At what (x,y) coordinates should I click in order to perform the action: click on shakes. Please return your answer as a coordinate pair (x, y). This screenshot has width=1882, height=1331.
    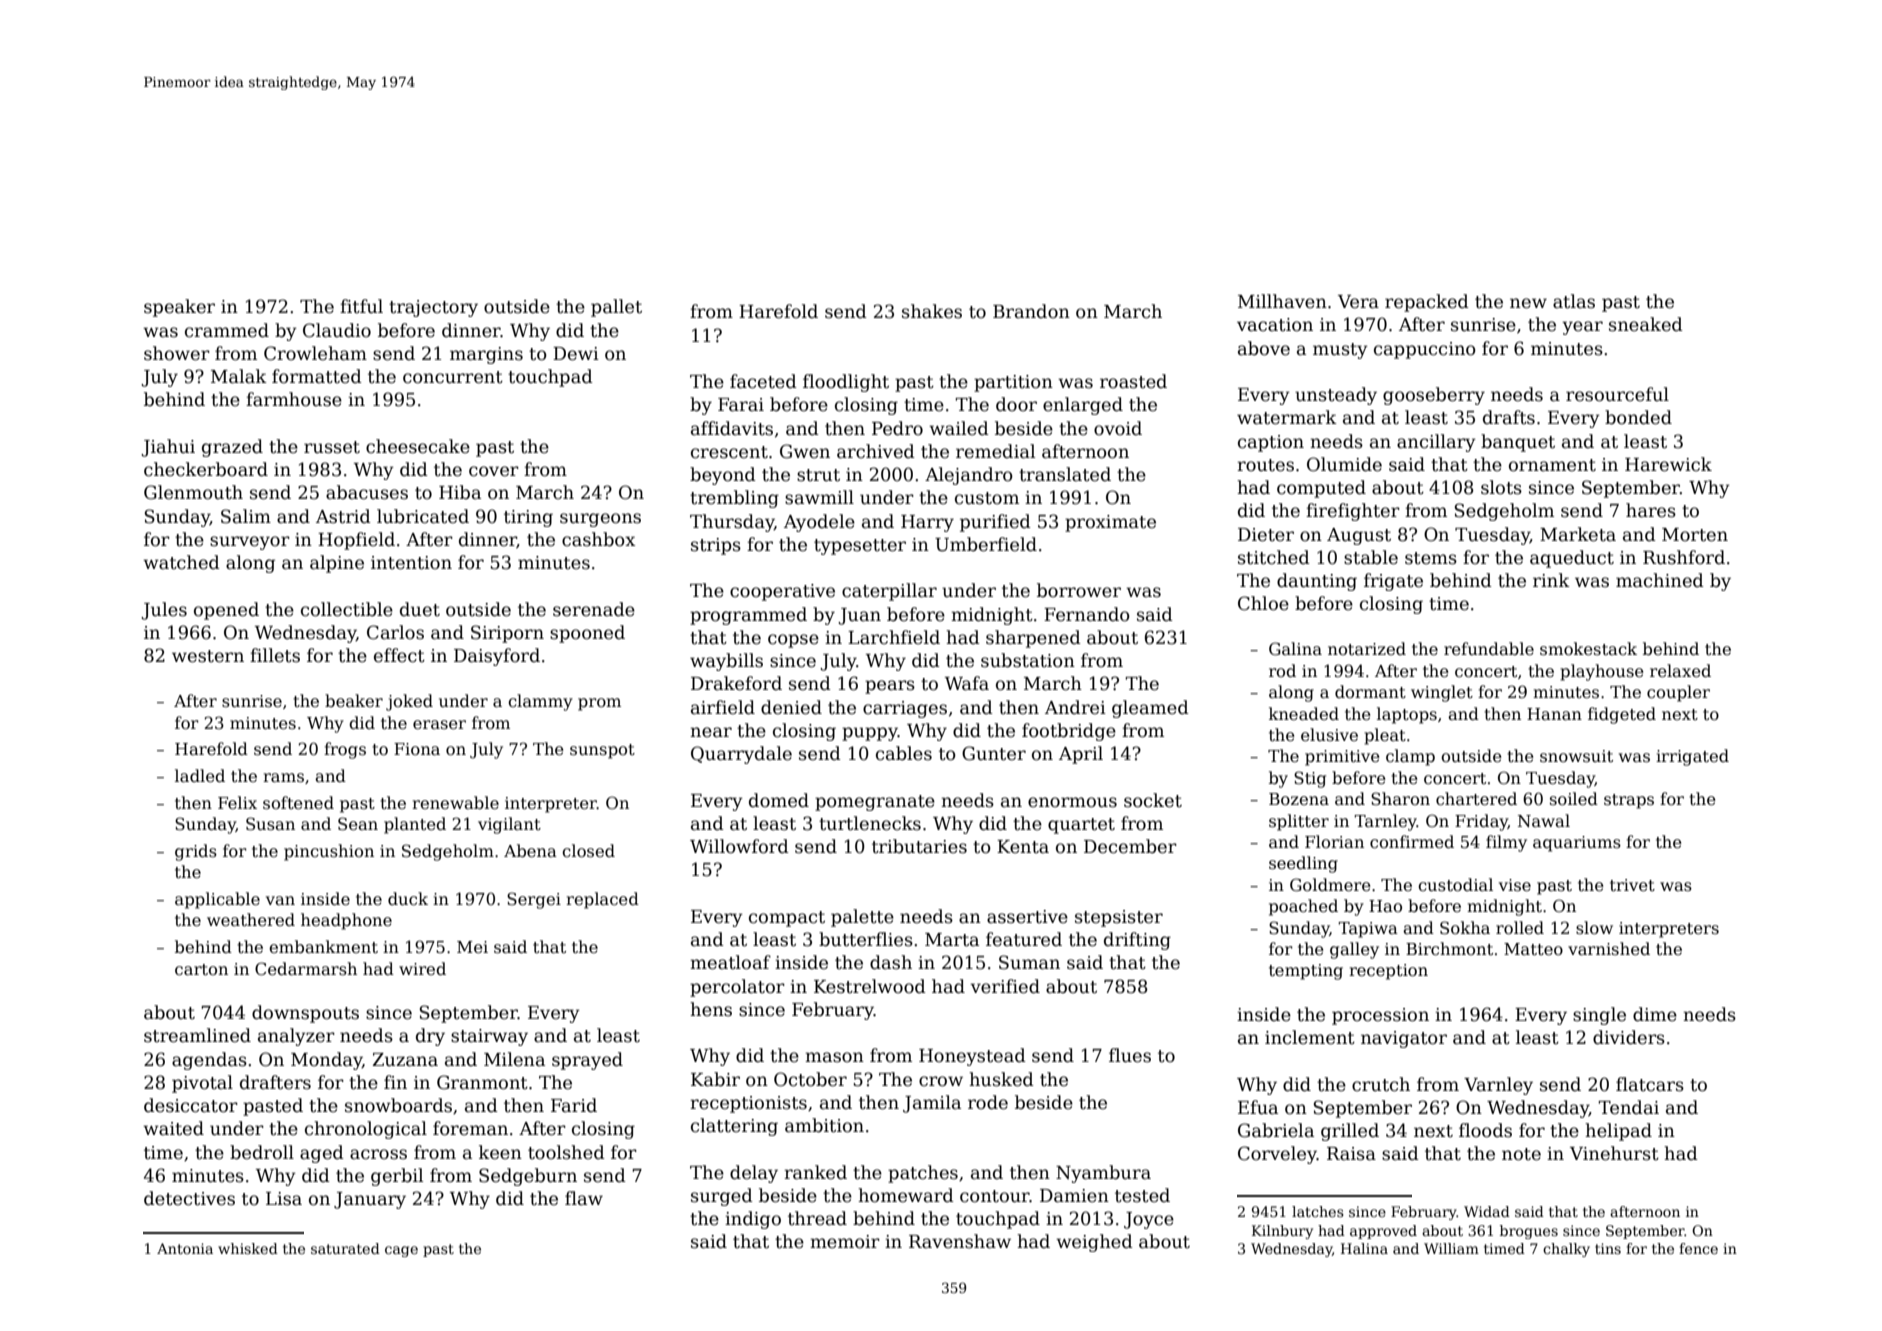
    Looking at the image, I should click on (932, 311).
